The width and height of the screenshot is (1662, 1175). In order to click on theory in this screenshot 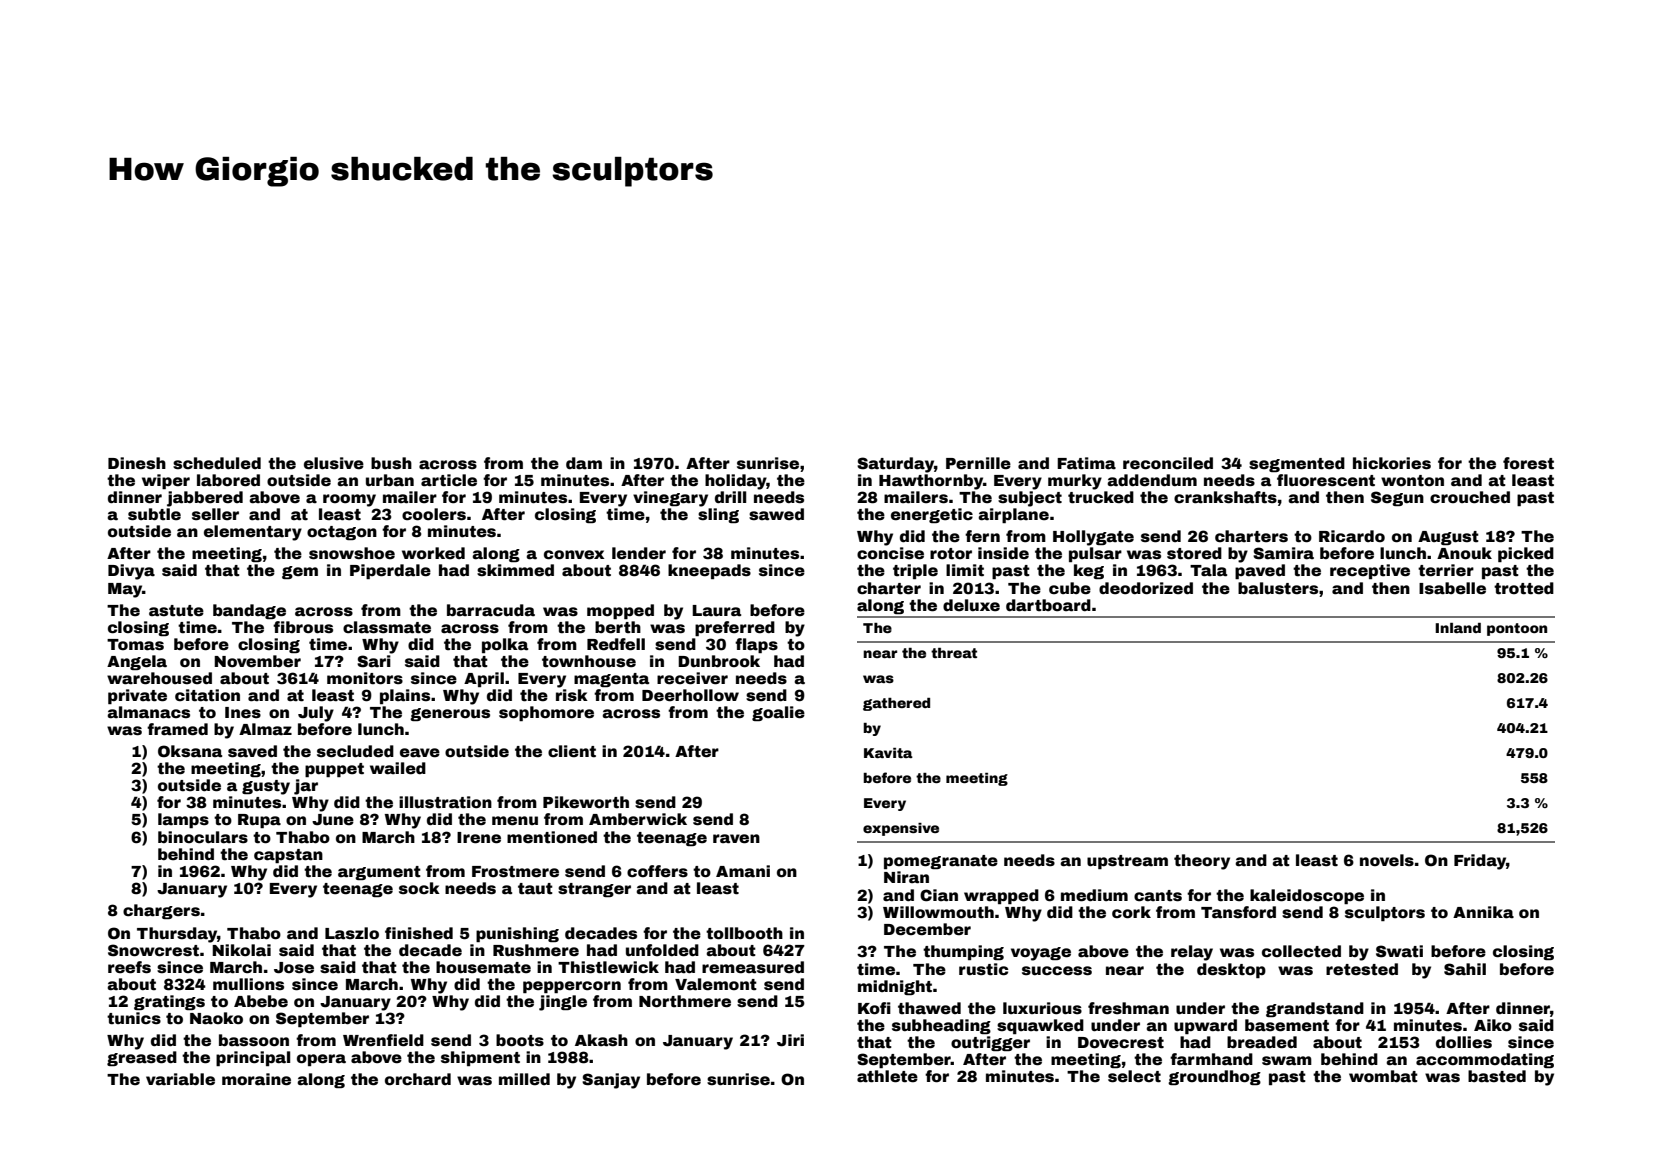, I will do `click(1202, 862)`.
